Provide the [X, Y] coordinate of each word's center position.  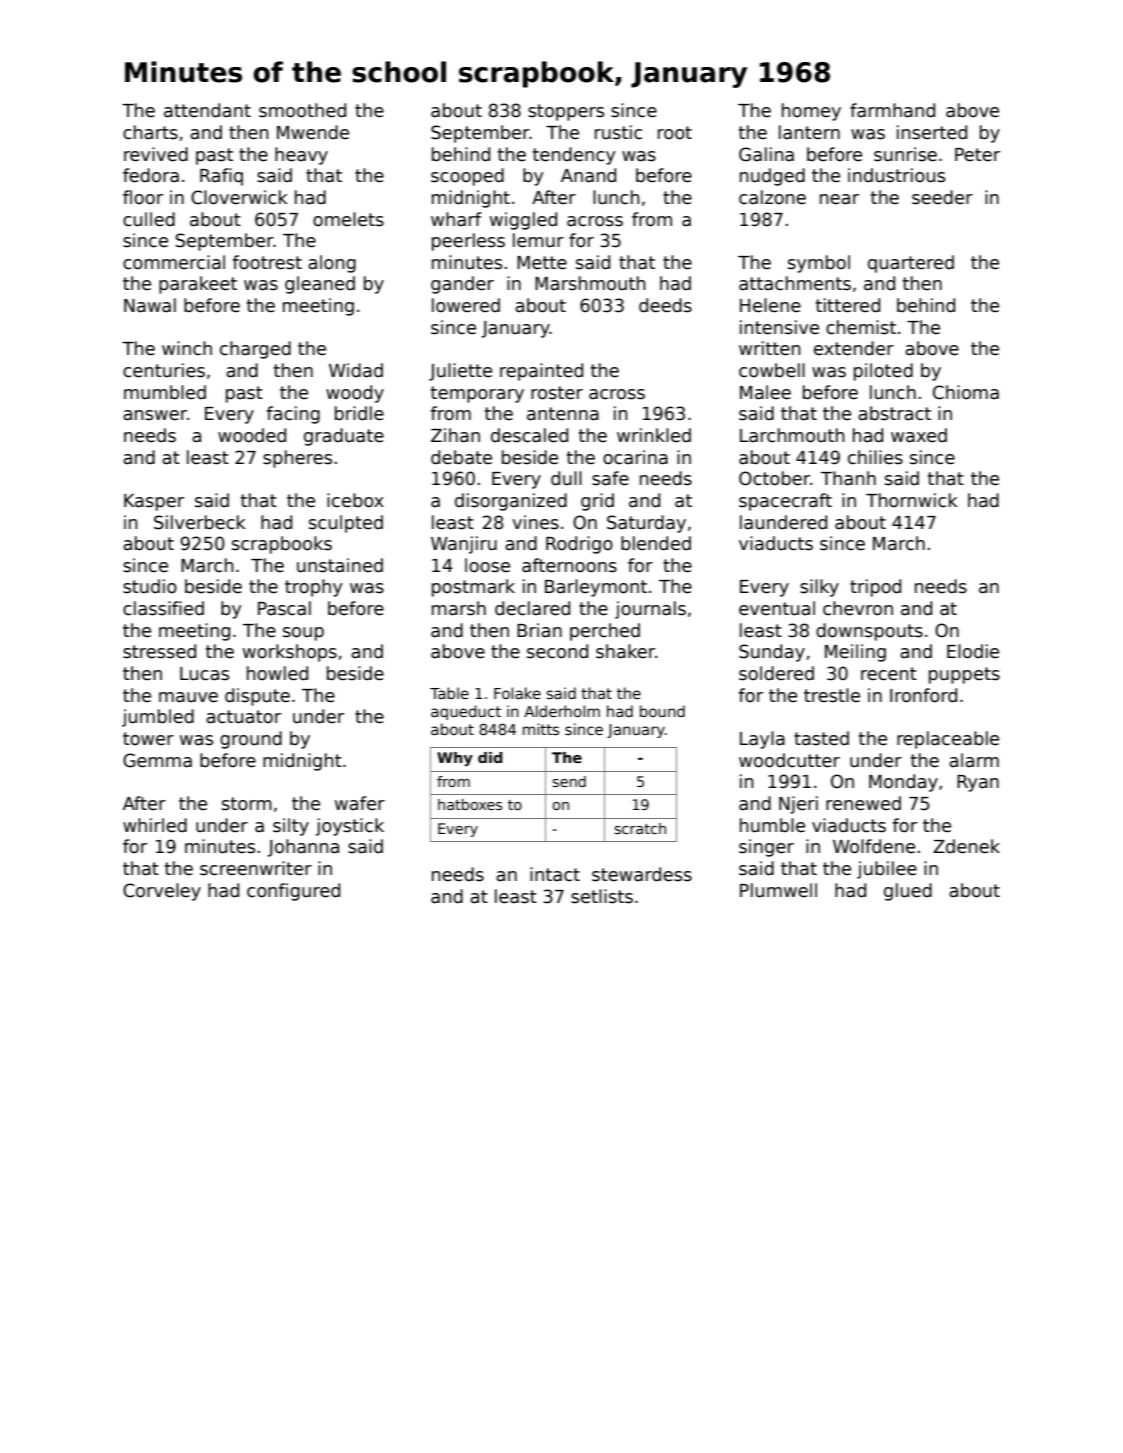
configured [293, 892]
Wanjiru [464, 545]
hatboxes [470, 804]
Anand [588, 175]
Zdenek [966, 846]
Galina [766, 154]
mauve [188, 697]
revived [156, 154]
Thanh [848, 478]
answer [155, 415]
